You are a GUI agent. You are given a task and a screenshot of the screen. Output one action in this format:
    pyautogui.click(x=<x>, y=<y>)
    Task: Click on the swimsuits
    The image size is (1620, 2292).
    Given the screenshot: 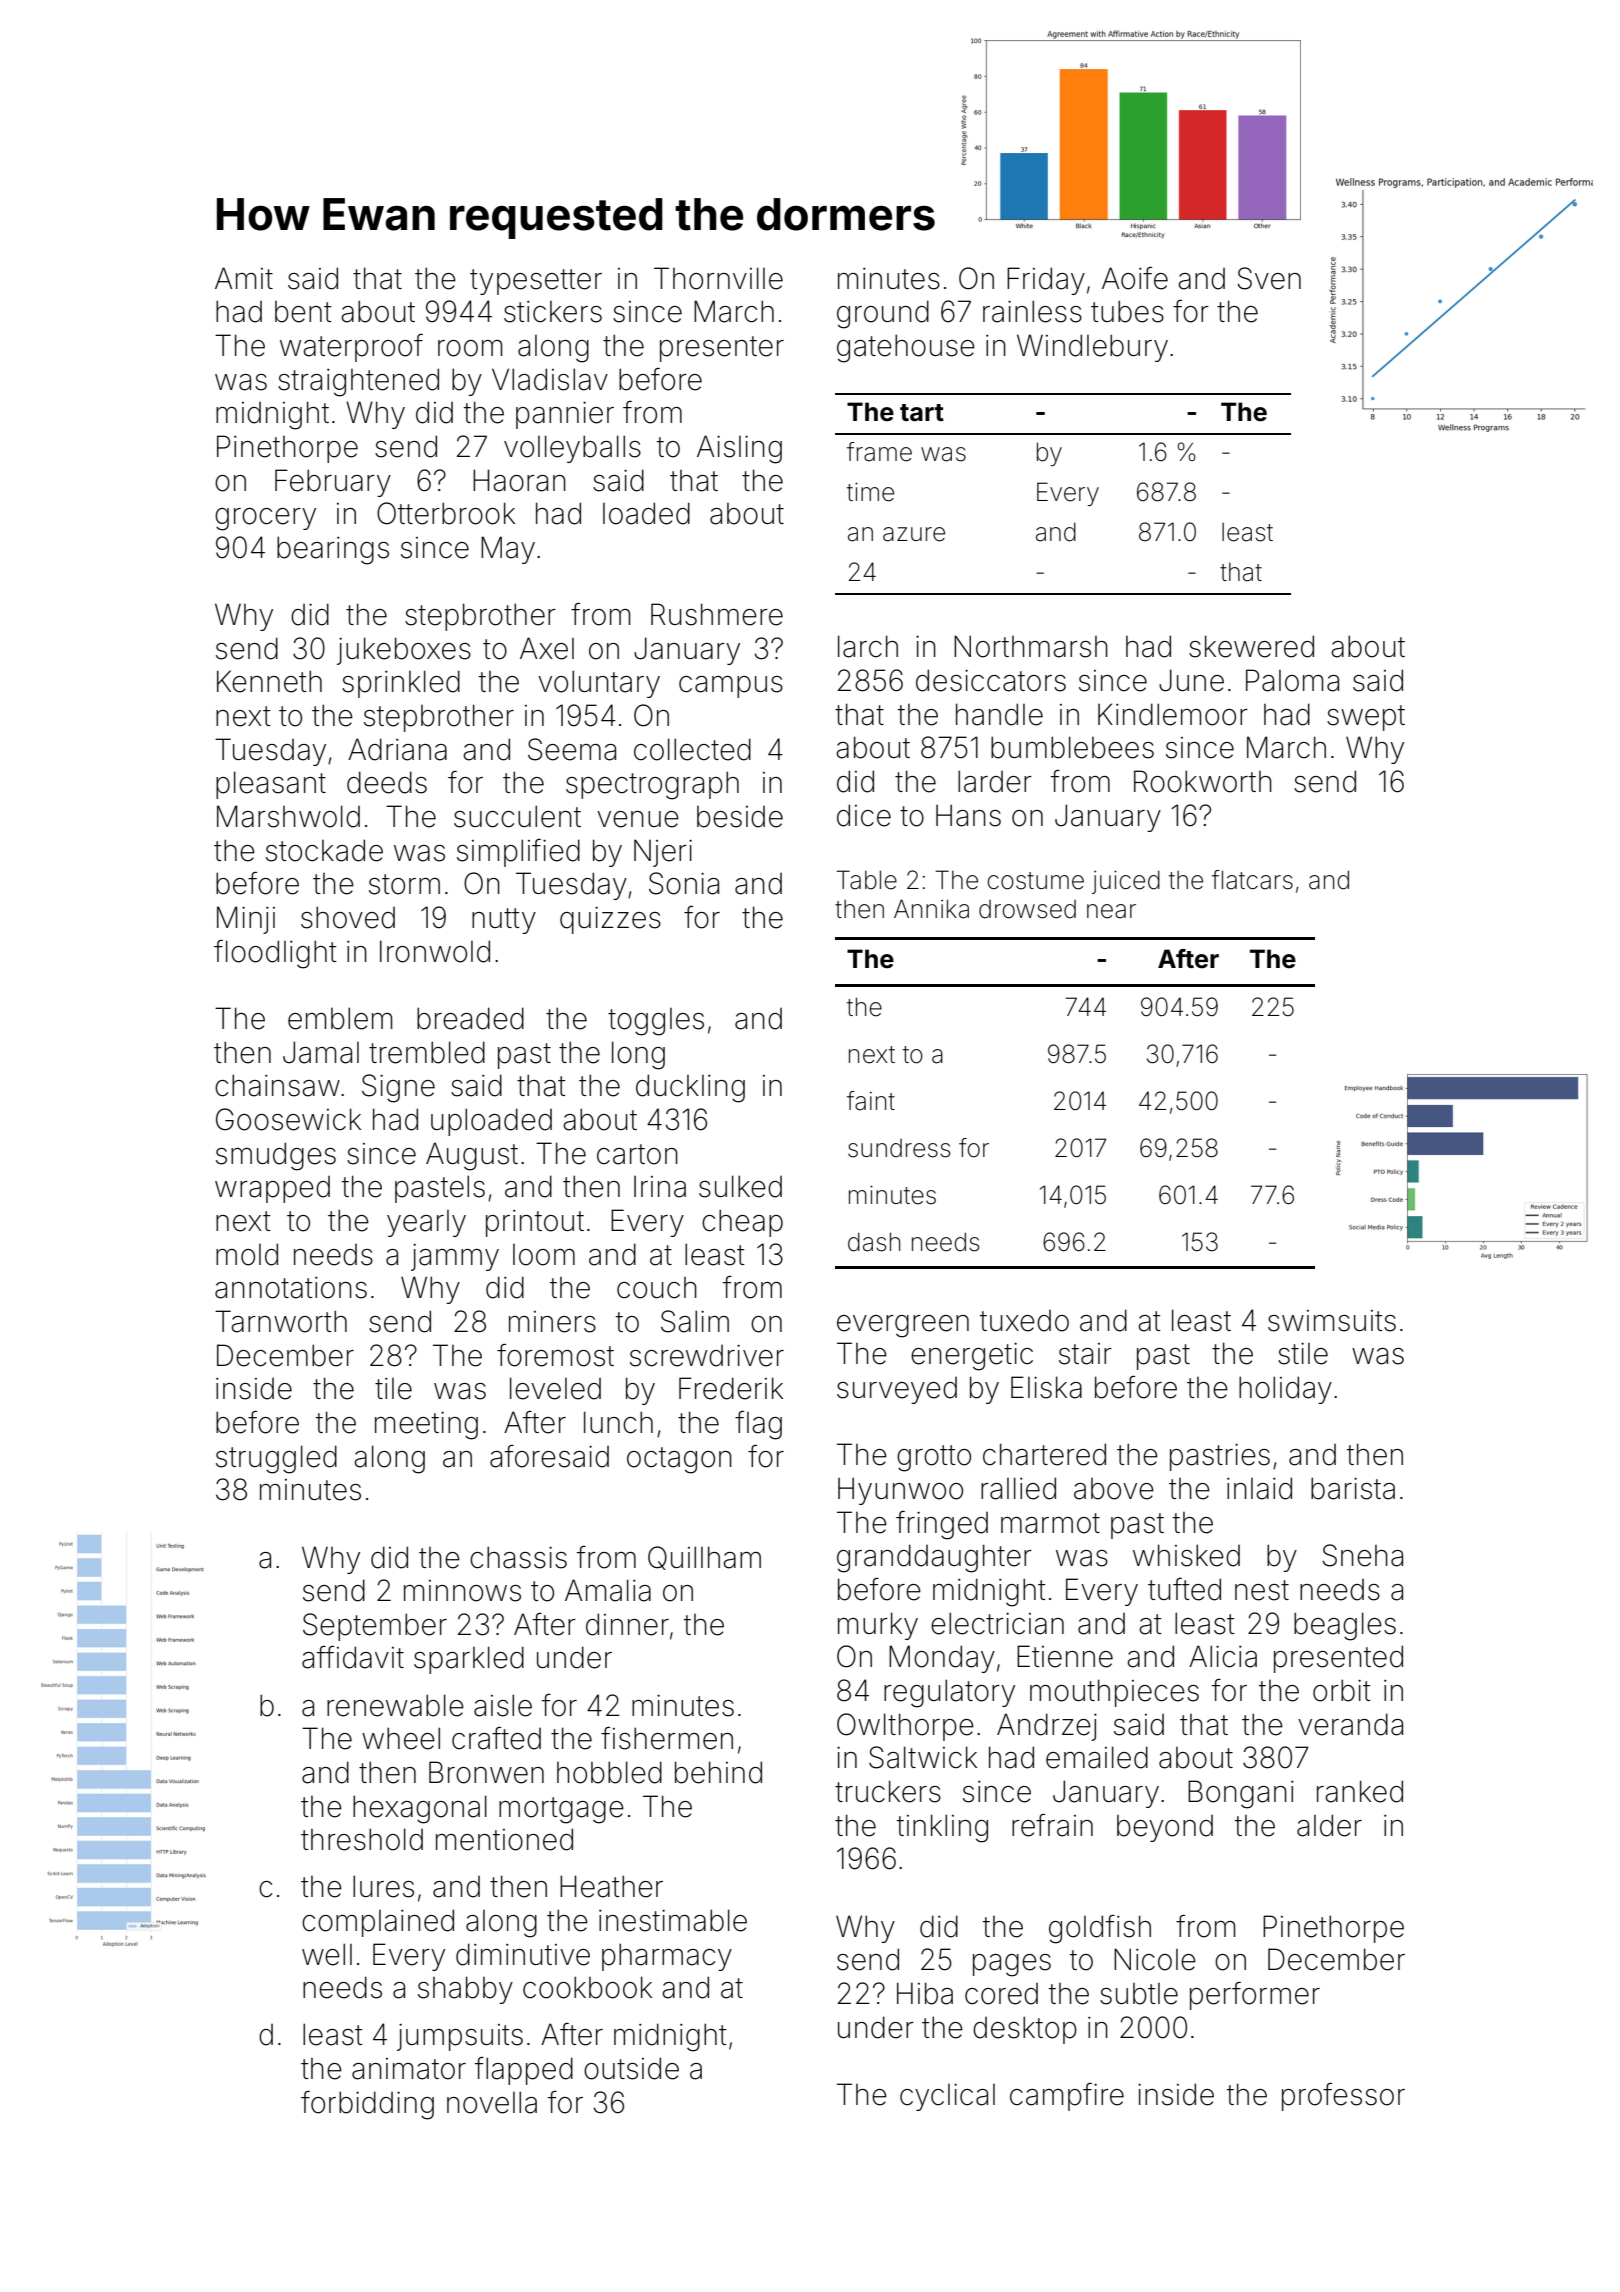 What is the action you would take?
    pyautogui.click(x=1332, y=1321)
